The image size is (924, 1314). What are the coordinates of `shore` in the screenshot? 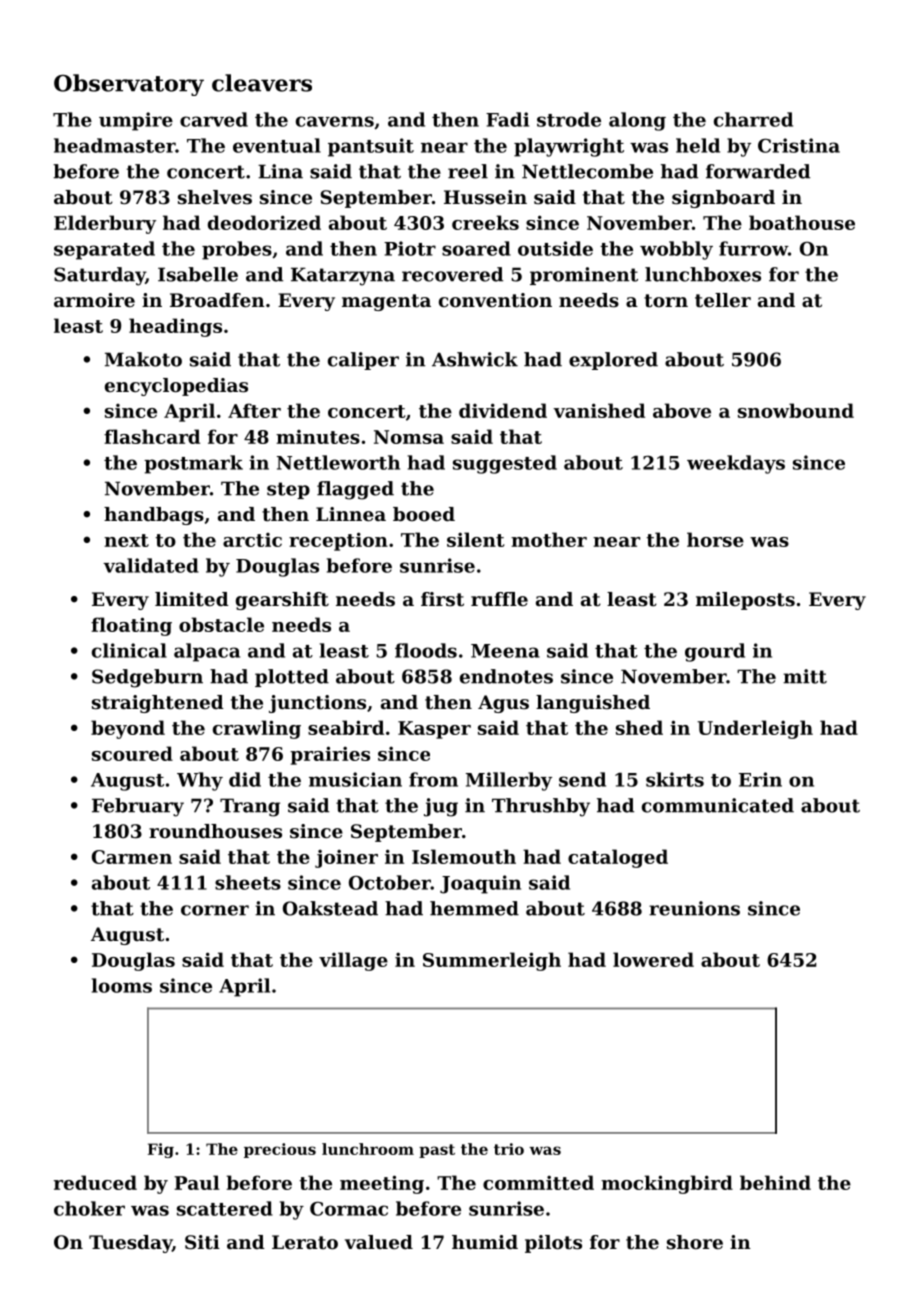 It's located at (695, 1242).
